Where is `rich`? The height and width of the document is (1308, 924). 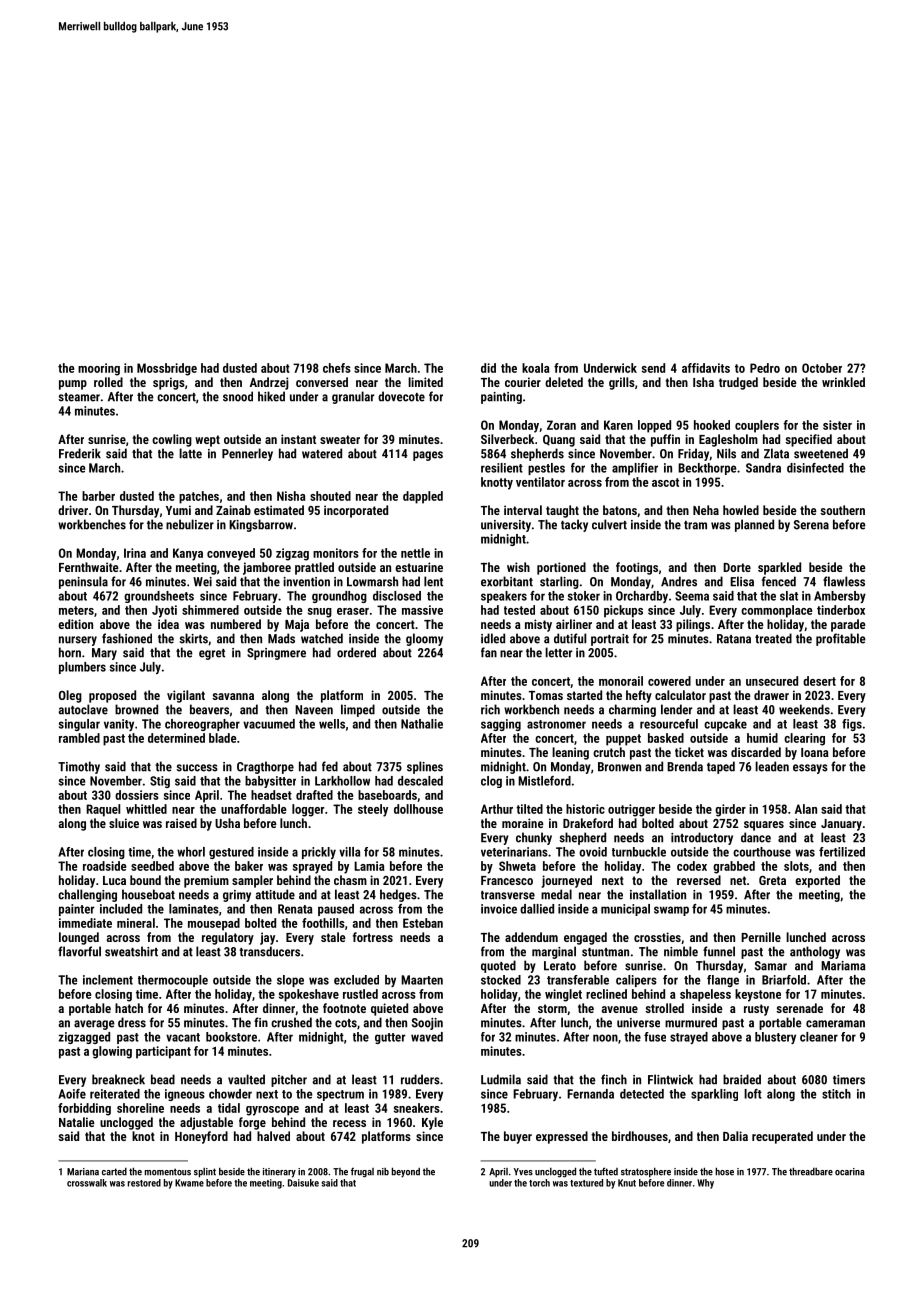 rich is located at coordinates (490, 709).
